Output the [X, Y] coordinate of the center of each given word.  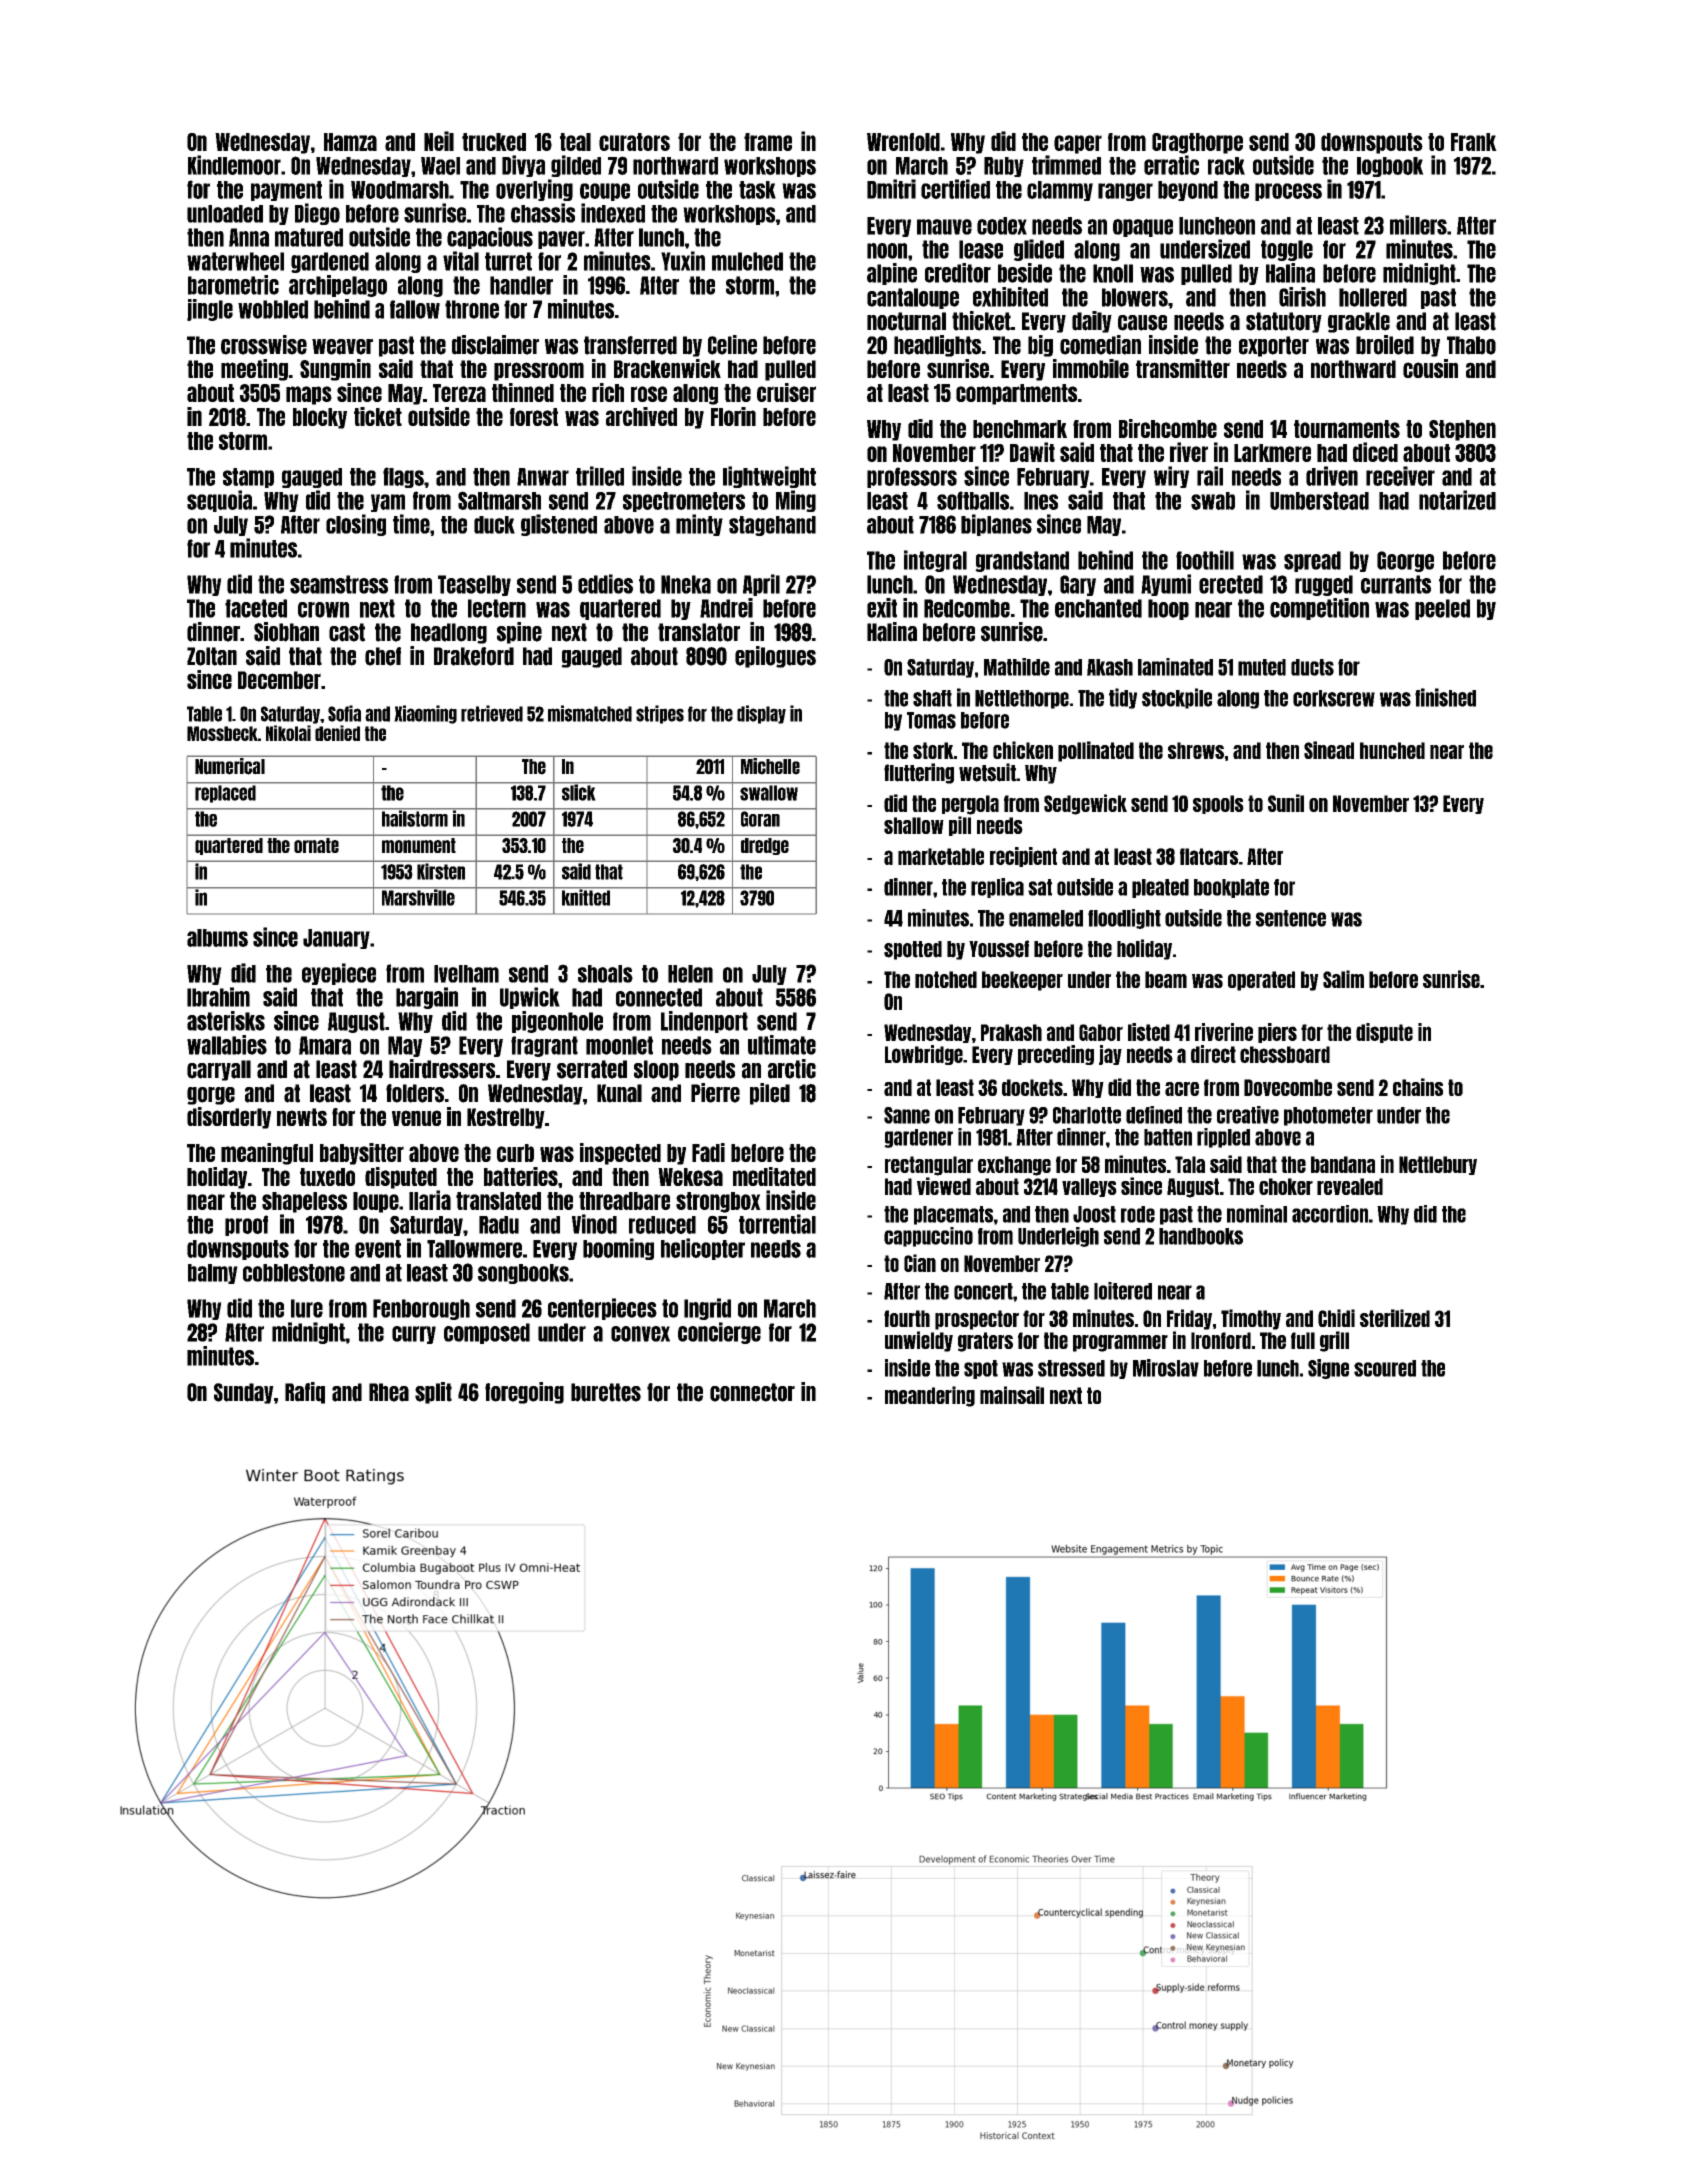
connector [752, 1392]
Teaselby [474, 585]
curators [634, 142]
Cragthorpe [1197, 143]
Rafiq [305, 1393]
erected [1231, 584]
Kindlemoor [234, 165]
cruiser [786, 392]
